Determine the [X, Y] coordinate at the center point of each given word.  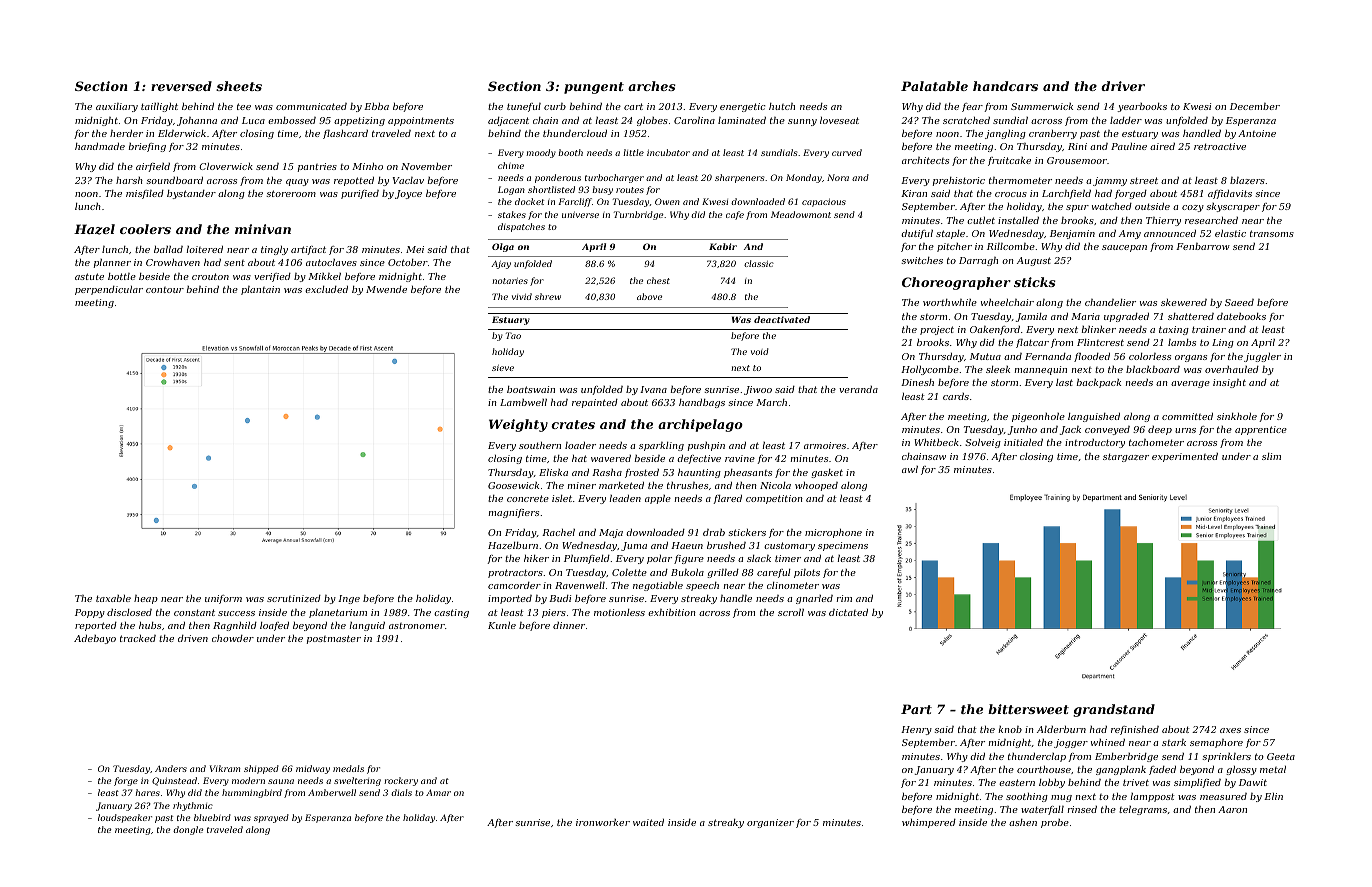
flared [727, 499]
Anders [171, 768]
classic [759, 263]
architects [925, 160]
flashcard [345, 134]
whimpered [929, 823]
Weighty [518, 425]
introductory [1095, 443]
